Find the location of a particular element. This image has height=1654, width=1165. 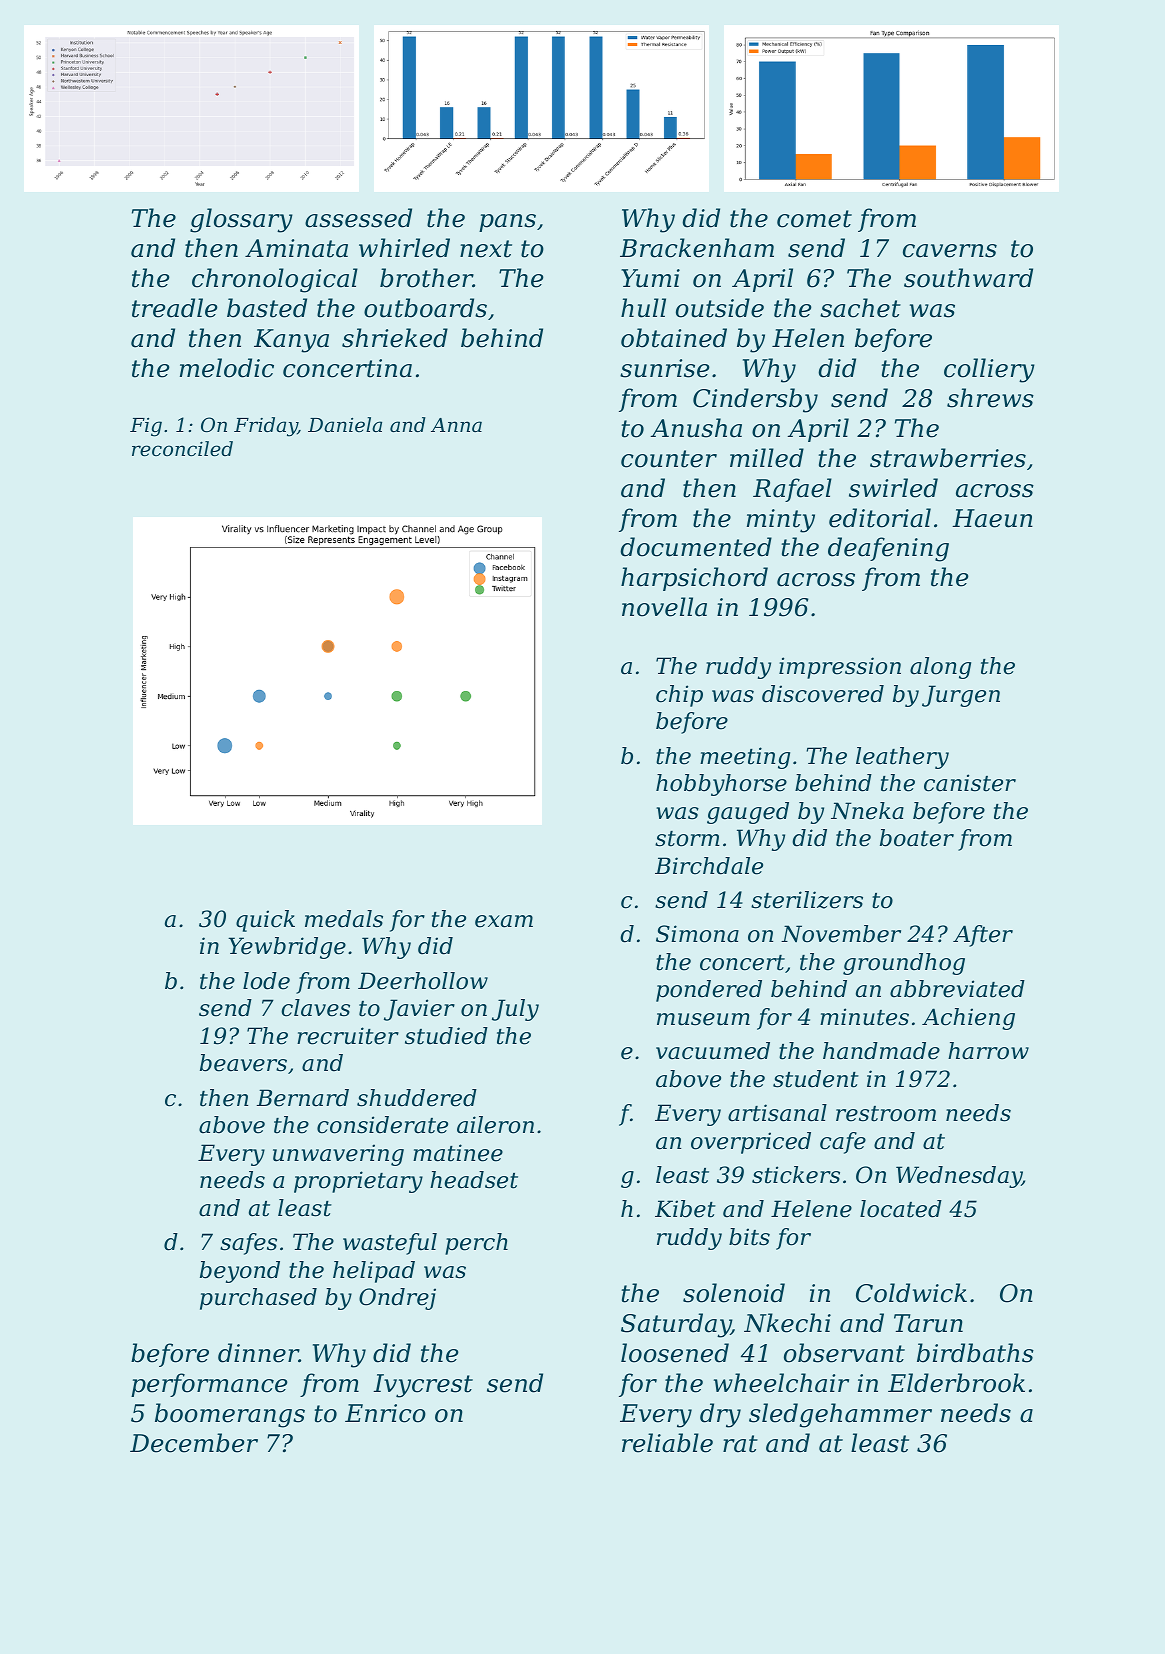

Yumi is located at coordinates (650, 278).
